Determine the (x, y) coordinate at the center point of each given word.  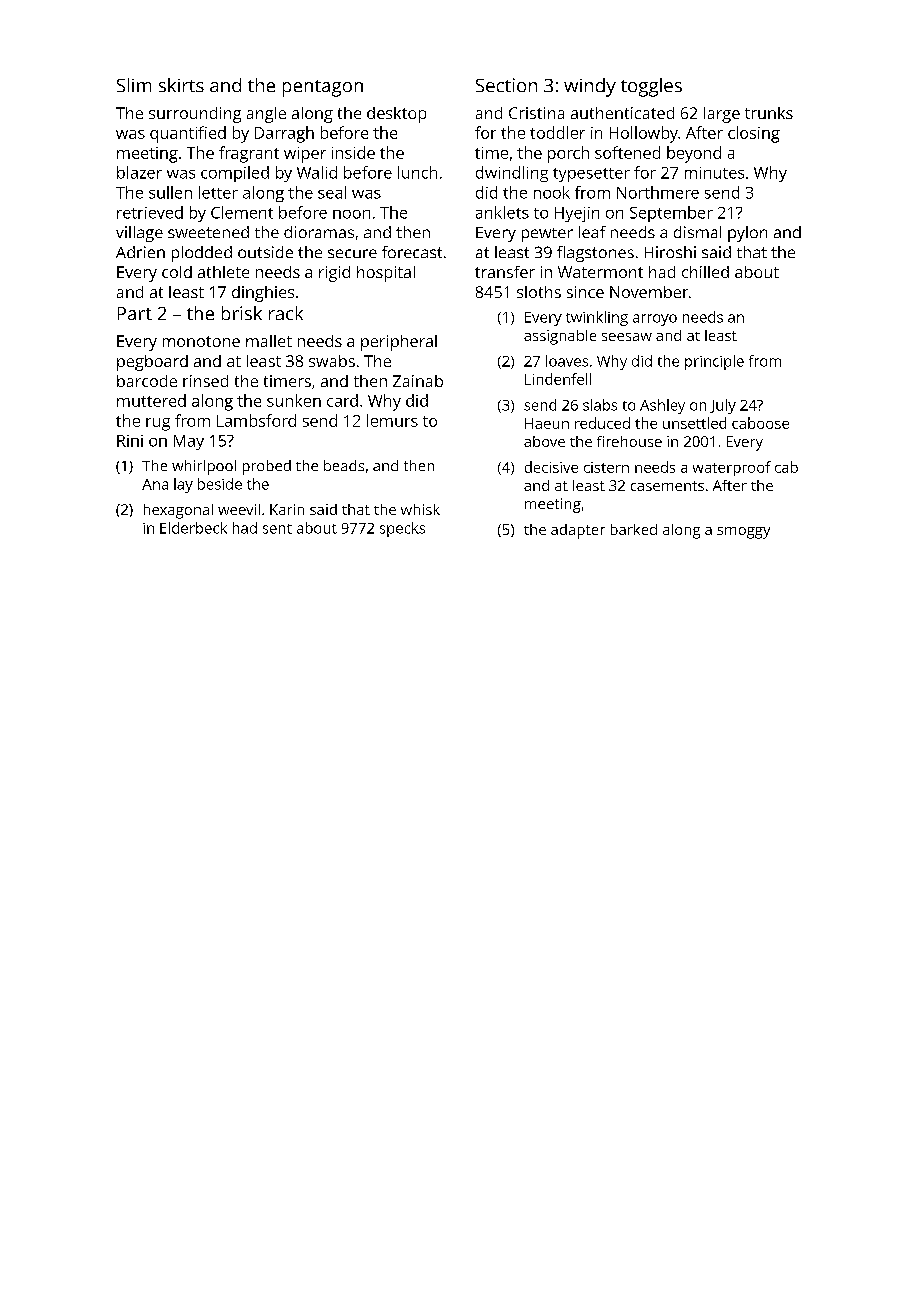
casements (667, 486)
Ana (155, 484)
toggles (651, 87)
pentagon (323, 88)
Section (506, 85)
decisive (551, 467)
